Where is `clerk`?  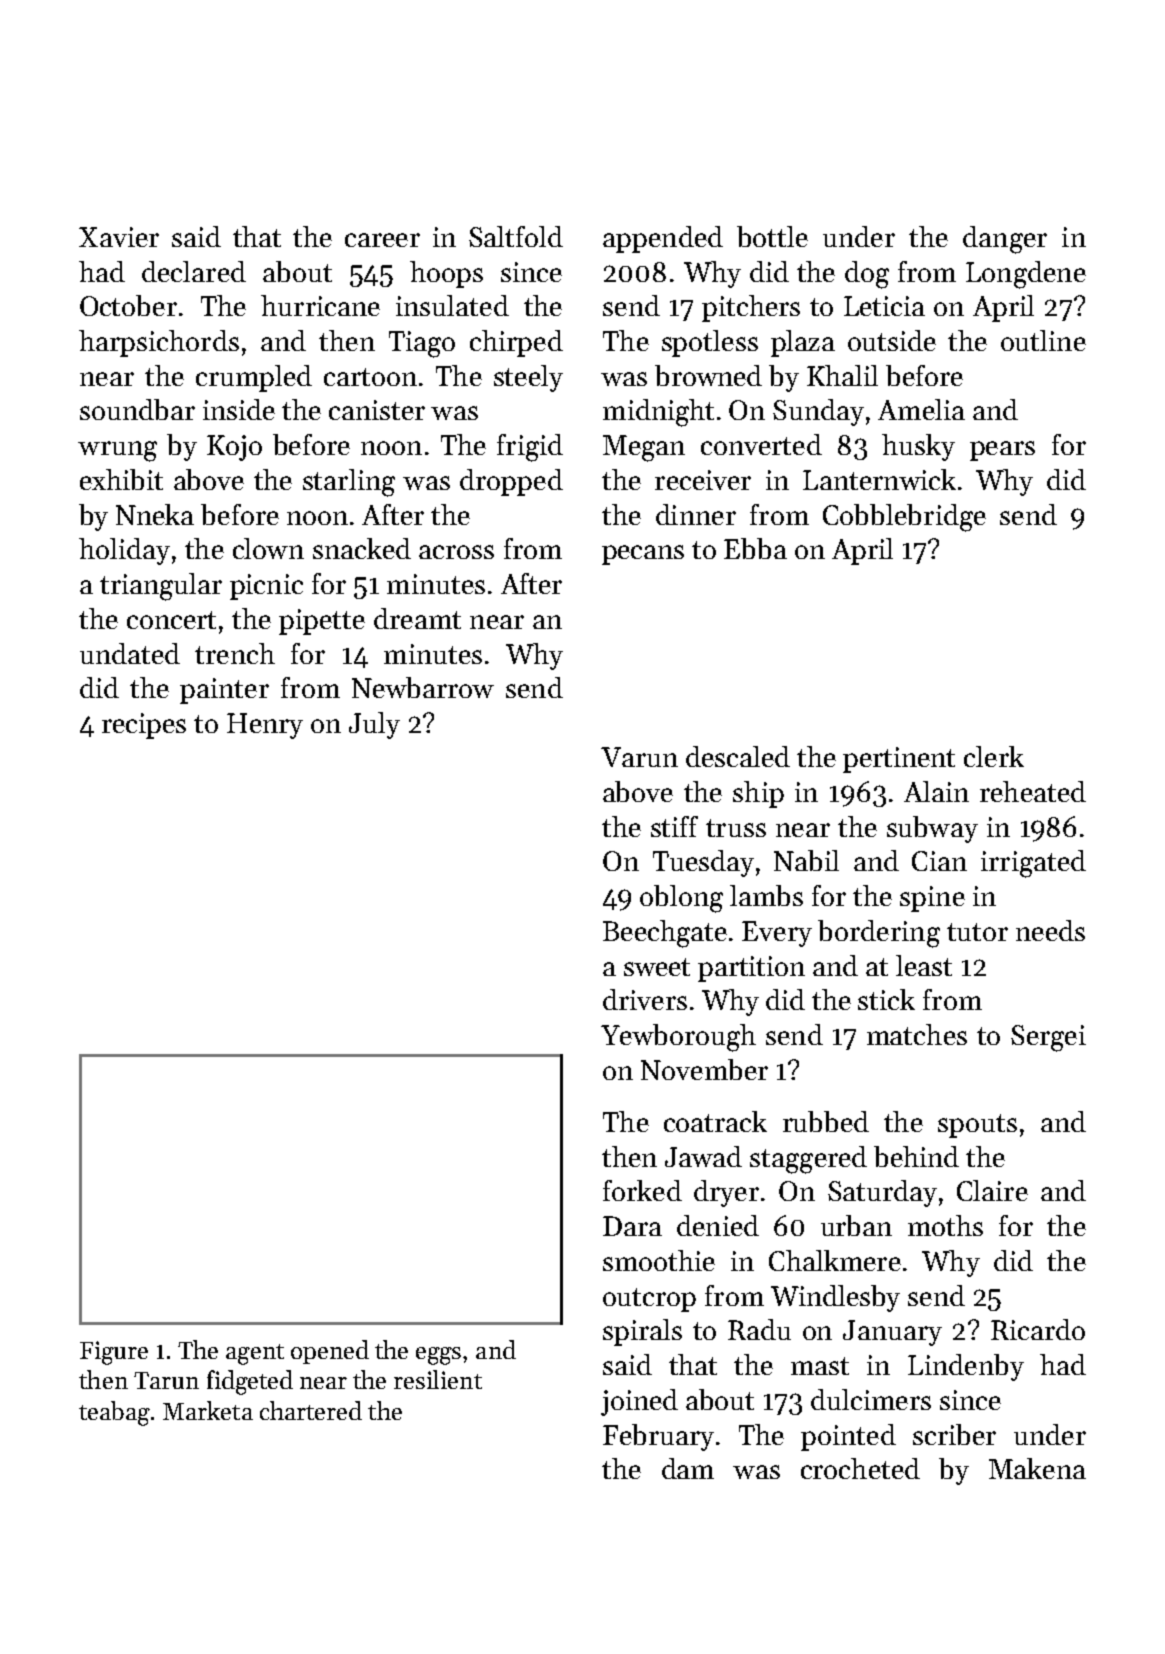
clerk is located at coordinates (994, 756).
